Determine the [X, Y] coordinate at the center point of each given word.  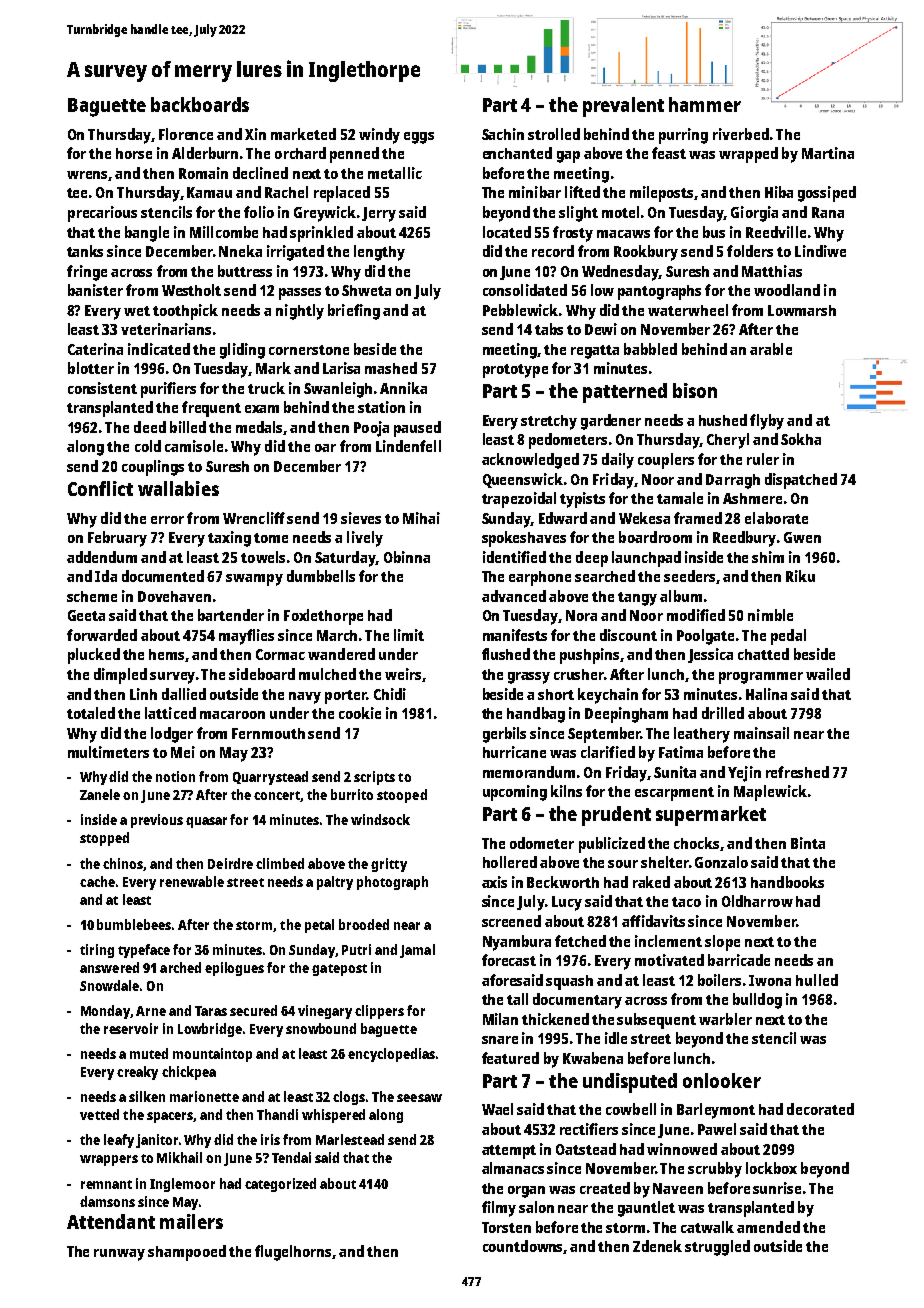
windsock [380, 819]
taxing [229, 539]
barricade [739, 960]
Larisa [341, 368]
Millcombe [224, 232]
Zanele [100, 794]
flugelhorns [293, 1253]
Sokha [801, 439]
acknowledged [530, 461]
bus [714, 232]
